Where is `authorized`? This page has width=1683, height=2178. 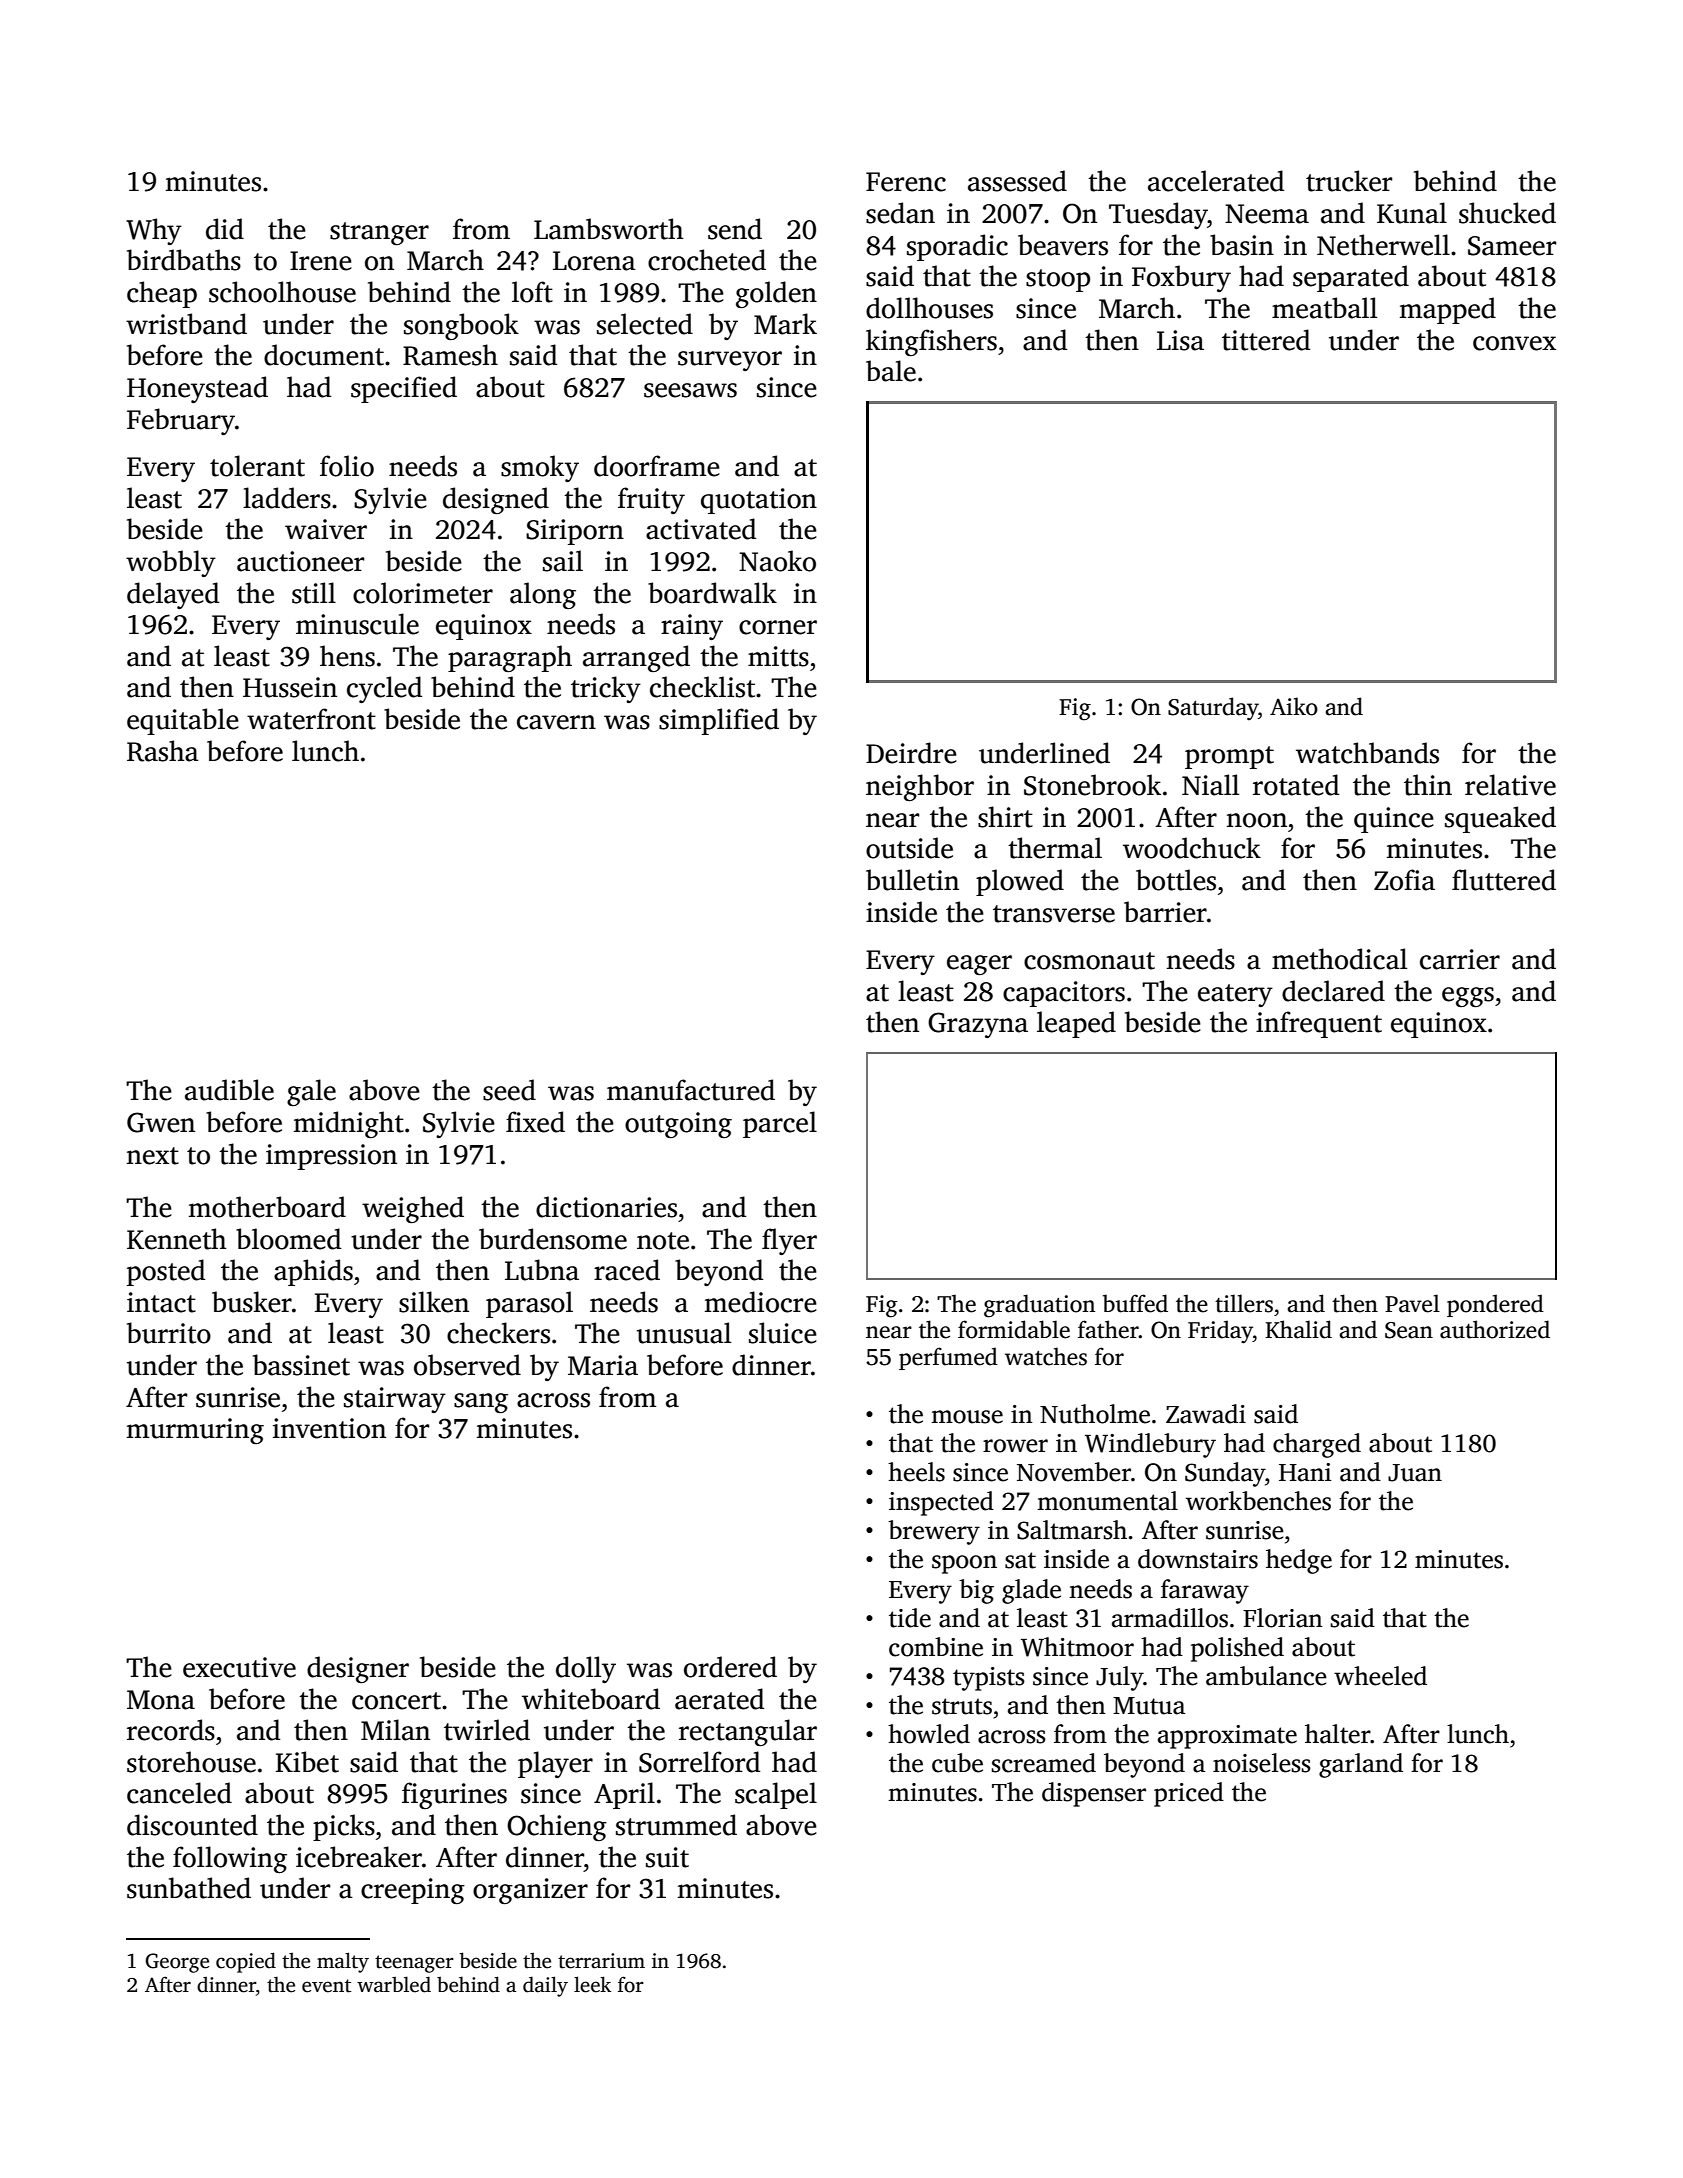
authorized is located at coordinates (1495, 1329).
